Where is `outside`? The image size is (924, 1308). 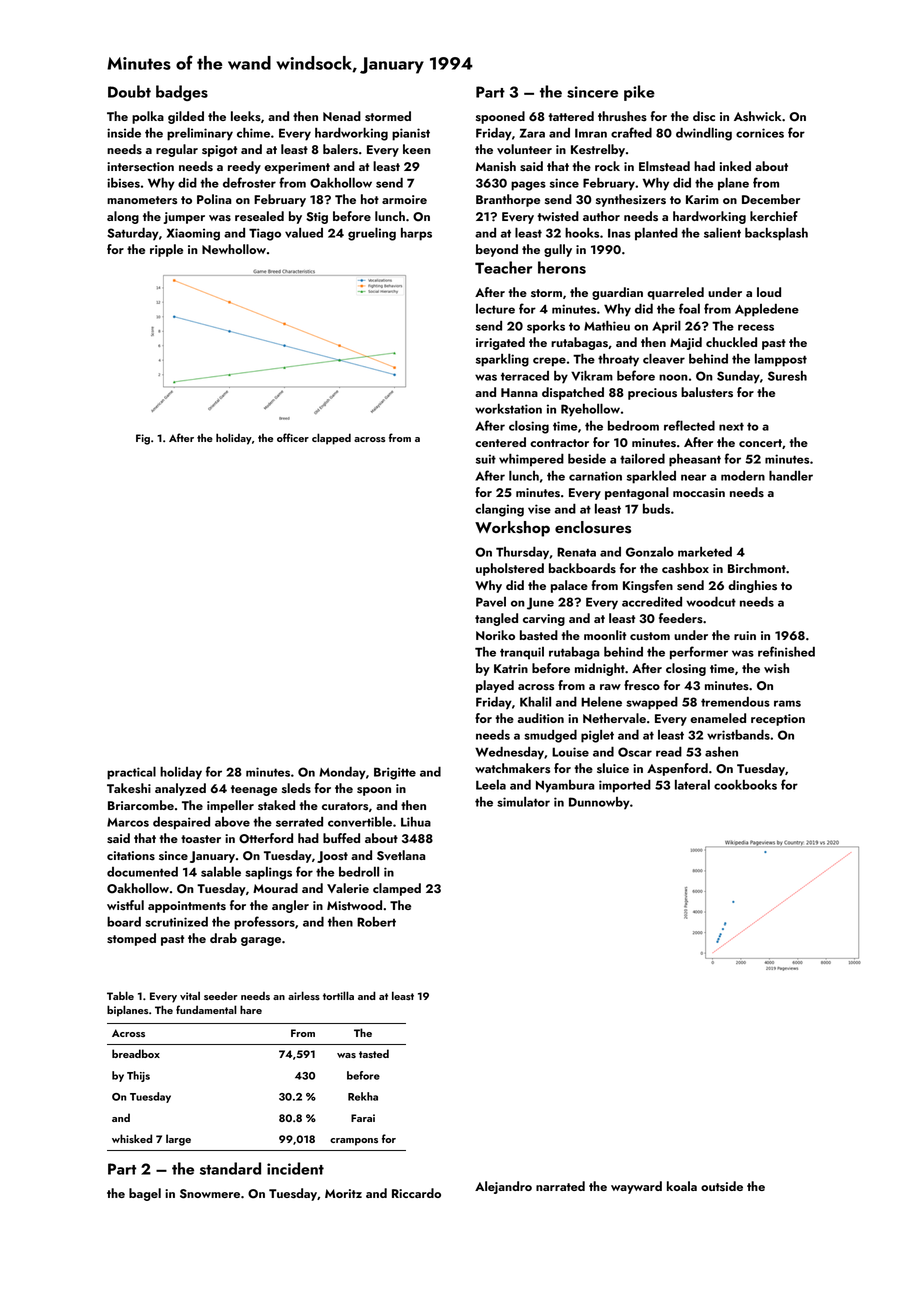 outside is located at coordinates (722, 1186).
